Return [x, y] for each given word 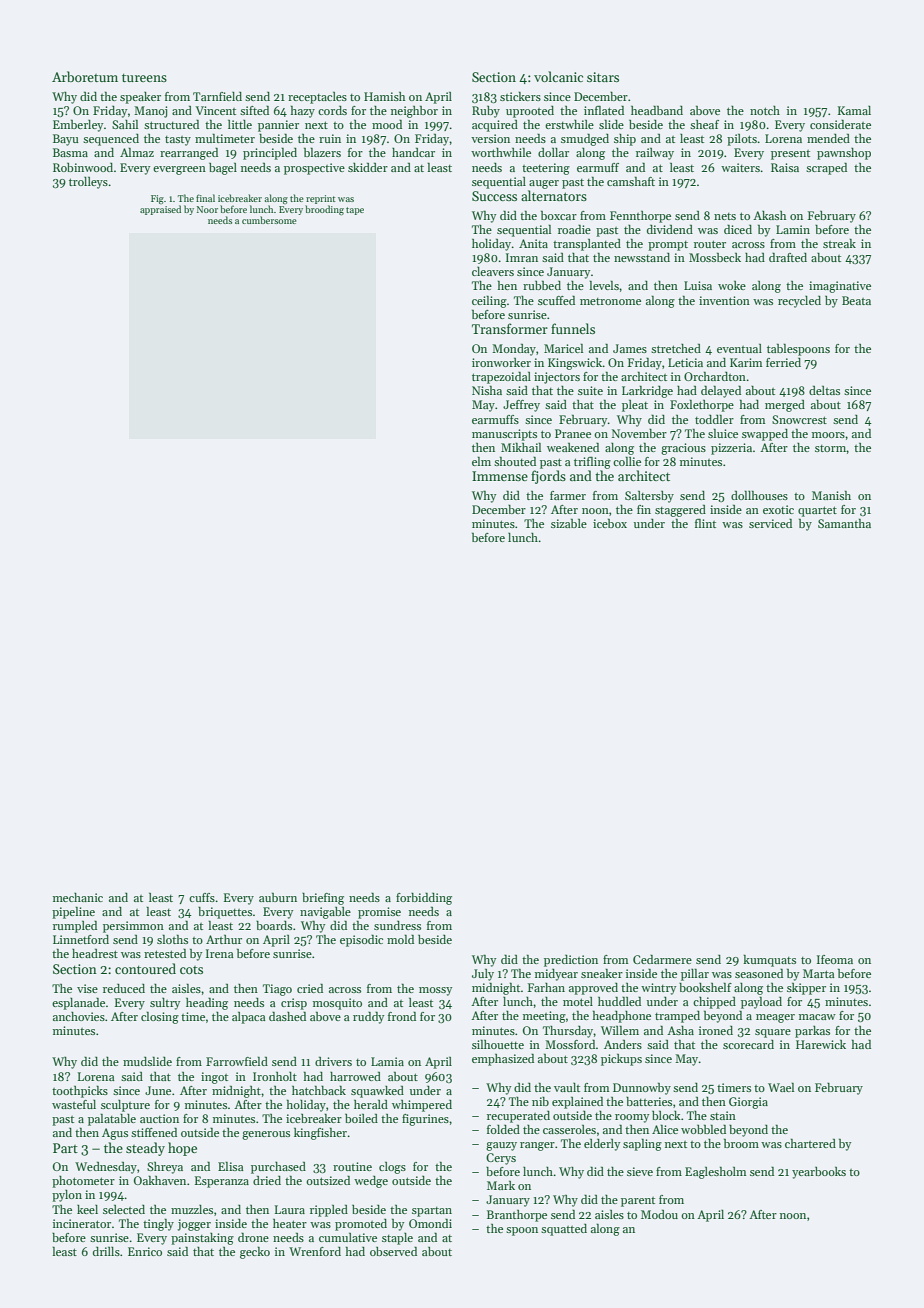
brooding [324, 210]
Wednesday [106, 1167]
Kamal [854, 110]
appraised [160, 210]
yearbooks [819, 1173]
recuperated [518, 1117]
